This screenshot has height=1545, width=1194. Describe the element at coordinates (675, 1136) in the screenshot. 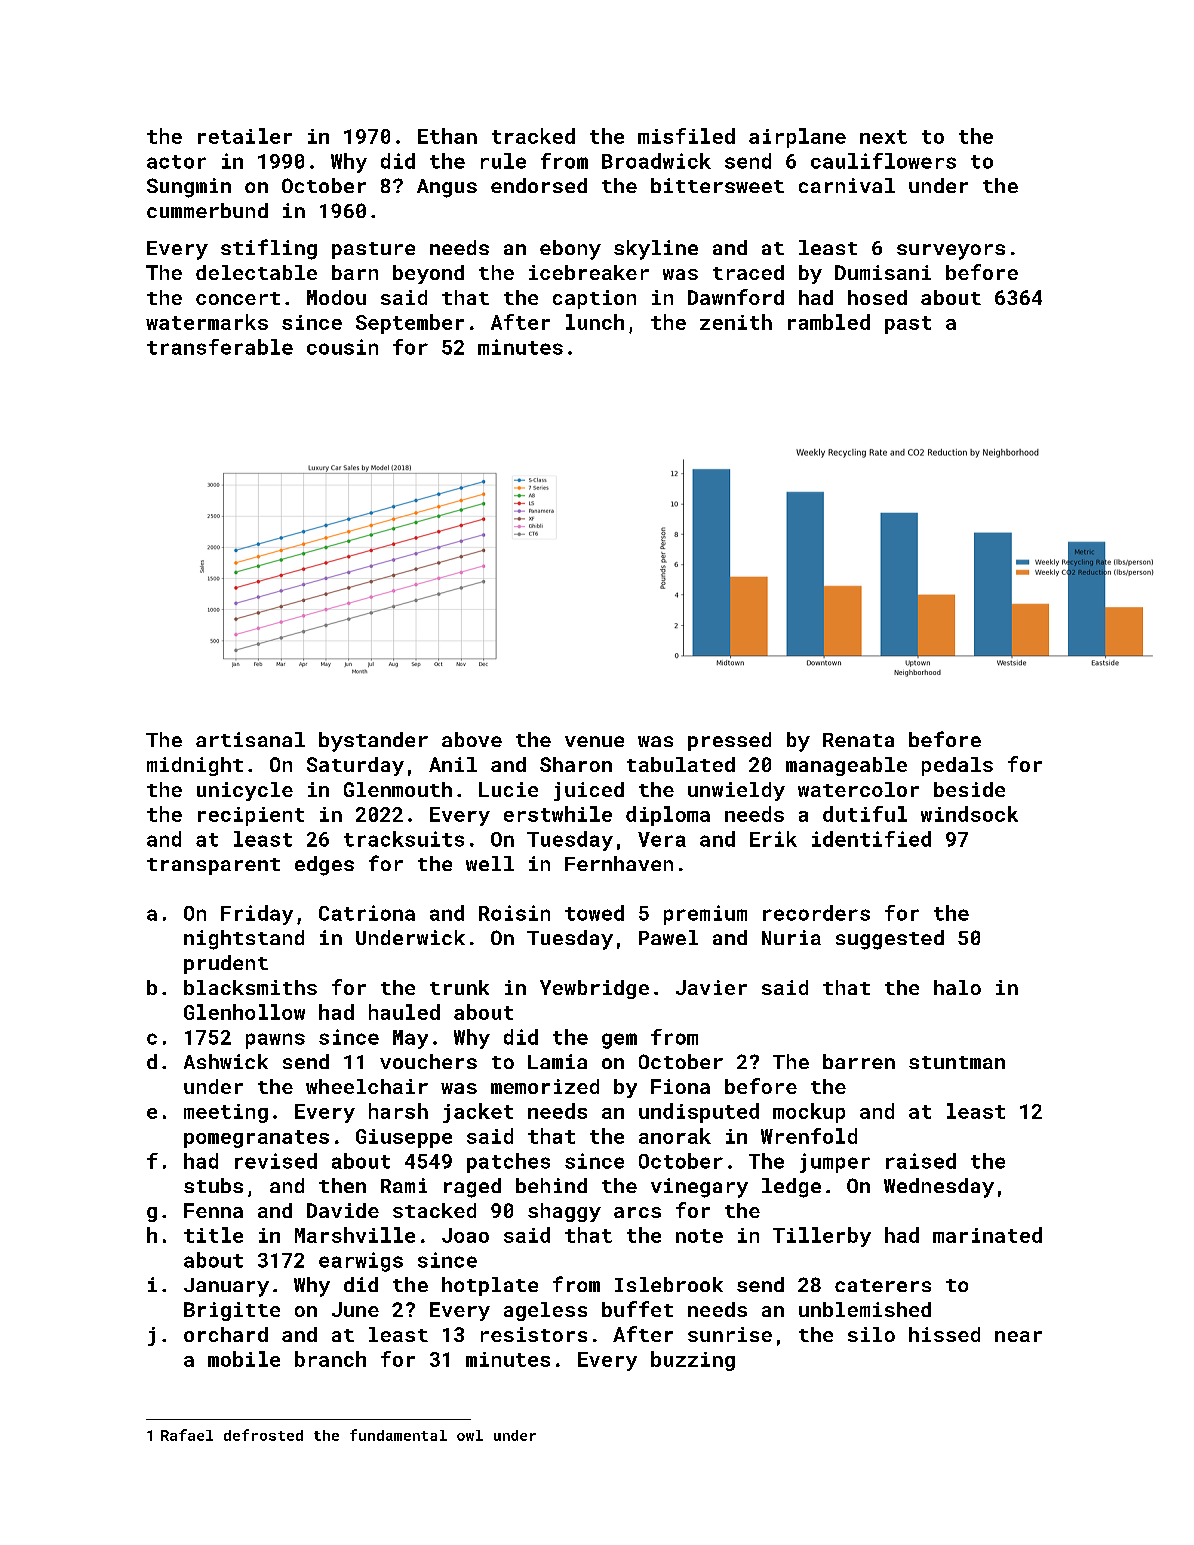

I see `anorak` at that location.
